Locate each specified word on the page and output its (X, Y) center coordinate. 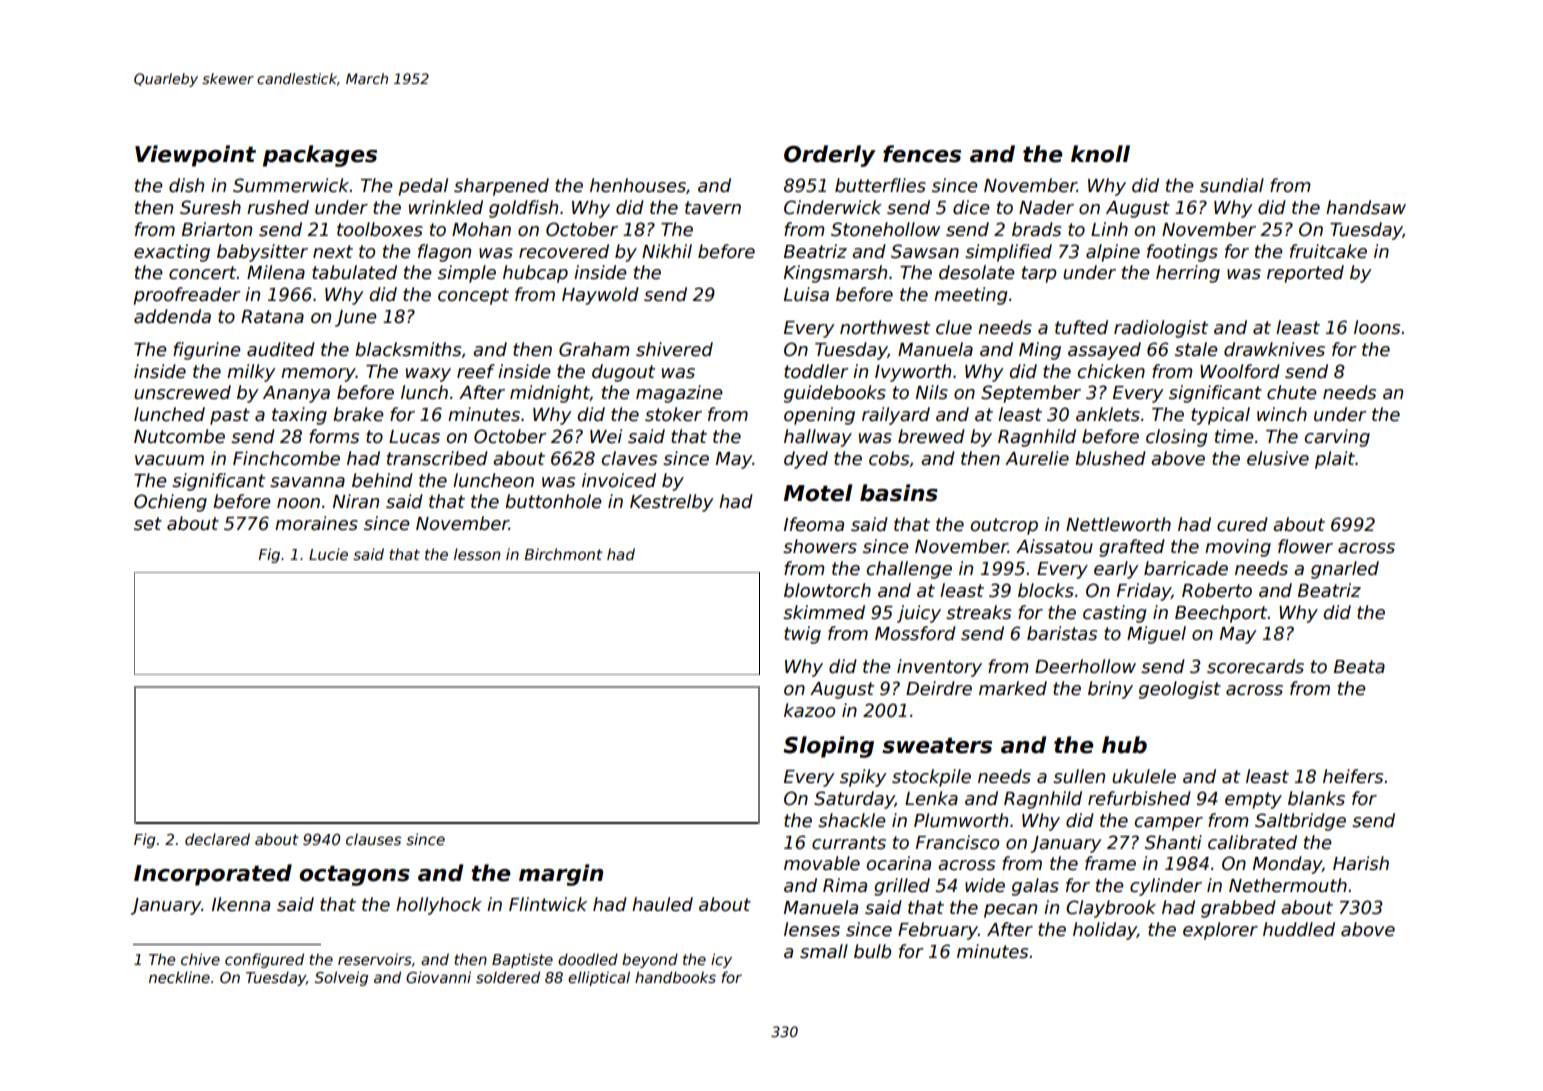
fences (922, 154)
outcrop (1004, 526)
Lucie (328, 554)
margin (561, 875)
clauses (373, 839)
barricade (1186, 568)
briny (1110, 690)
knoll (1100, 154)
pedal (423, 187)
